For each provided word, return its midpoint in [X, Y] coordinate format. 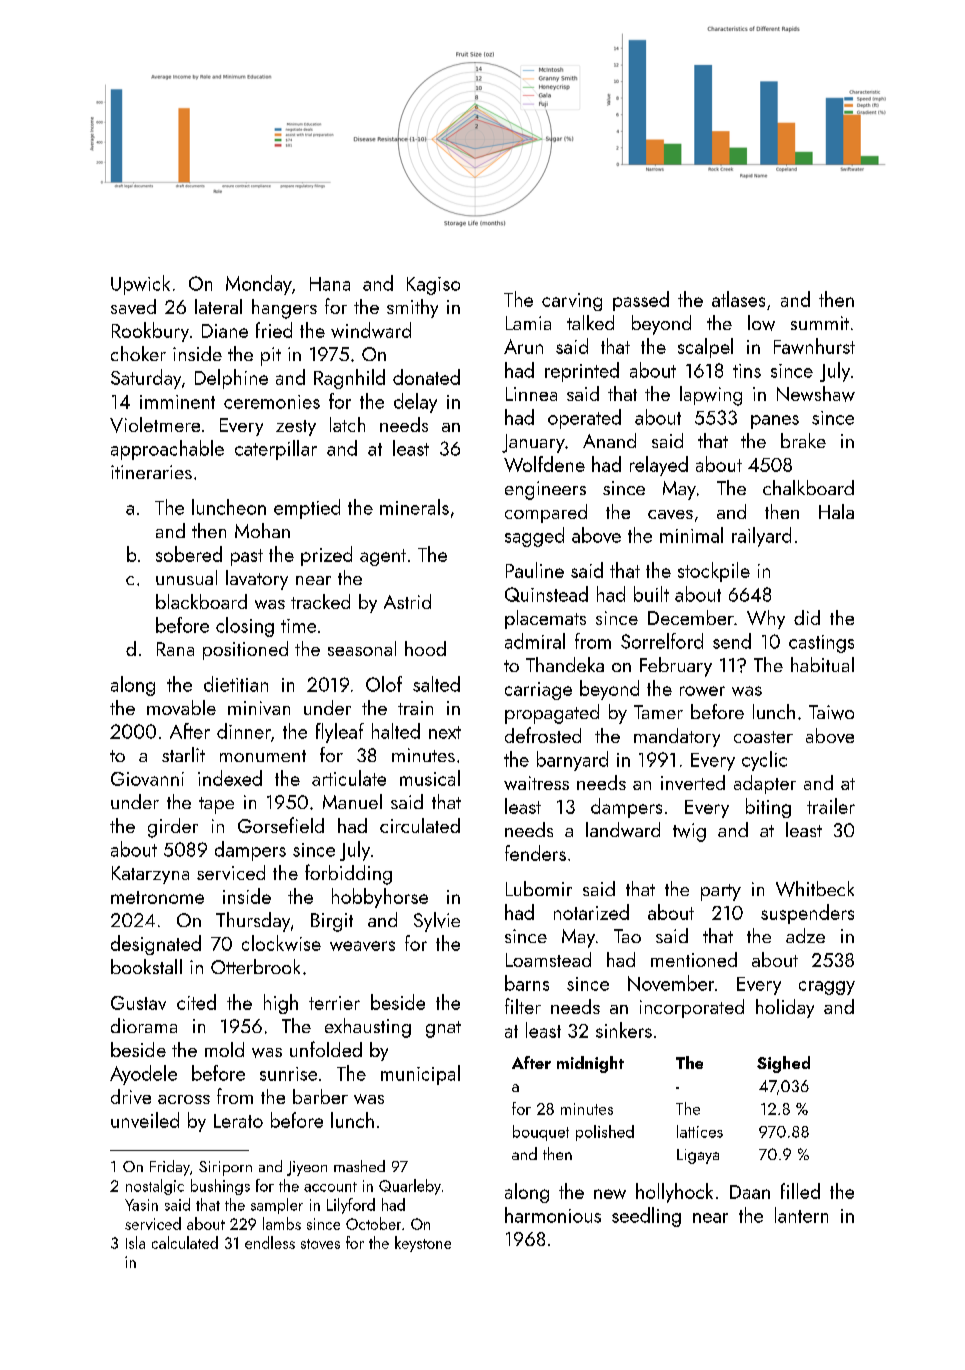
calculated [185, 1242]
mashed [359, 1166]
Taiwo [831, 712]
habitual [822, 664]
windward [371, 330]
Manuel [352, 801]
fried [274, 330]
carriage [538, 691]
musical [430, 778]
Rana [175, 649]
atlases [738, 299]
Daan [750, 1192]
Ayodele [143, 1075]
